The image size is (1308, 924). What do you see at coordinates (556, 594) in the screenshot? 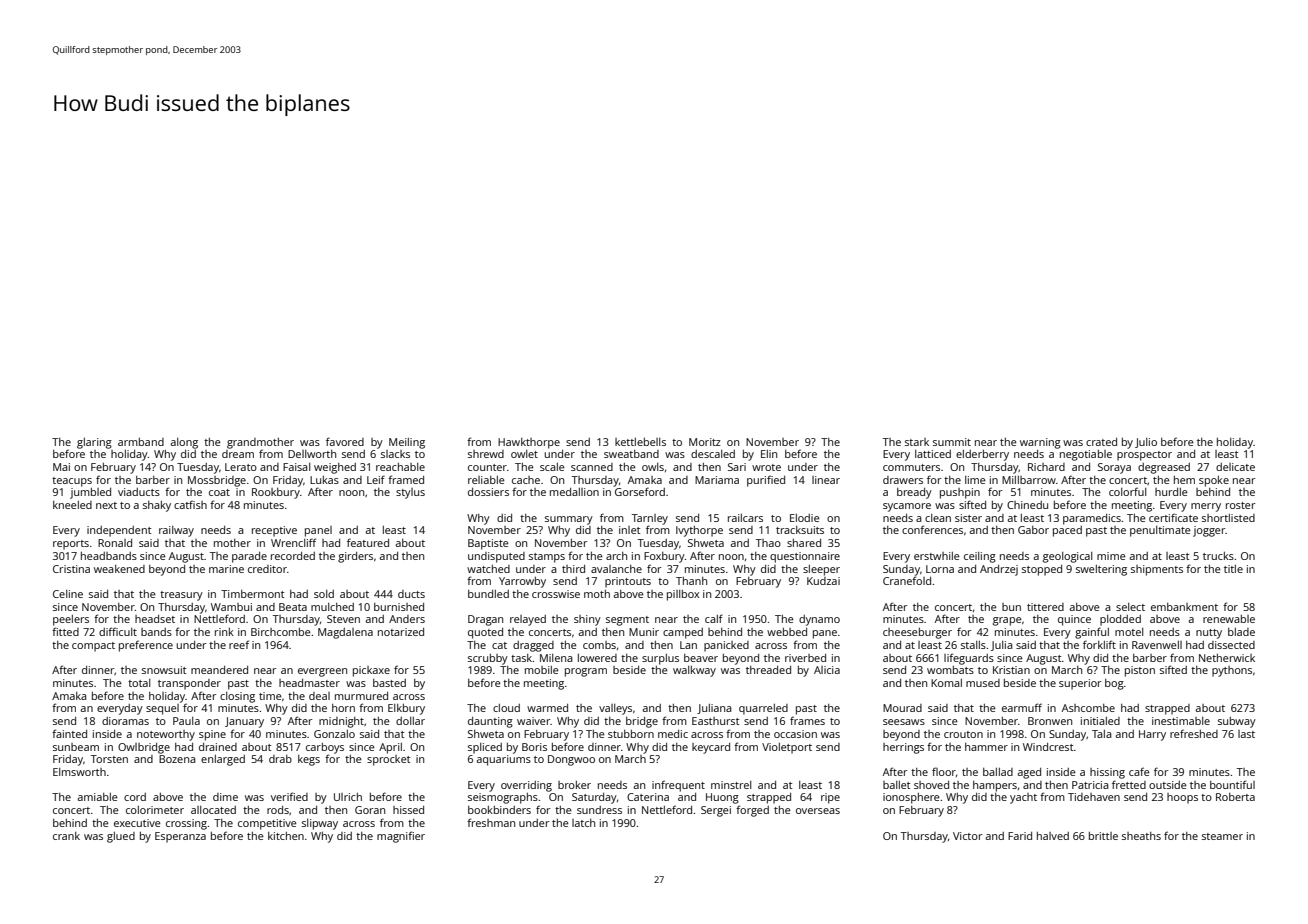
I see `crosswise` at bounding box center [556, 594].
